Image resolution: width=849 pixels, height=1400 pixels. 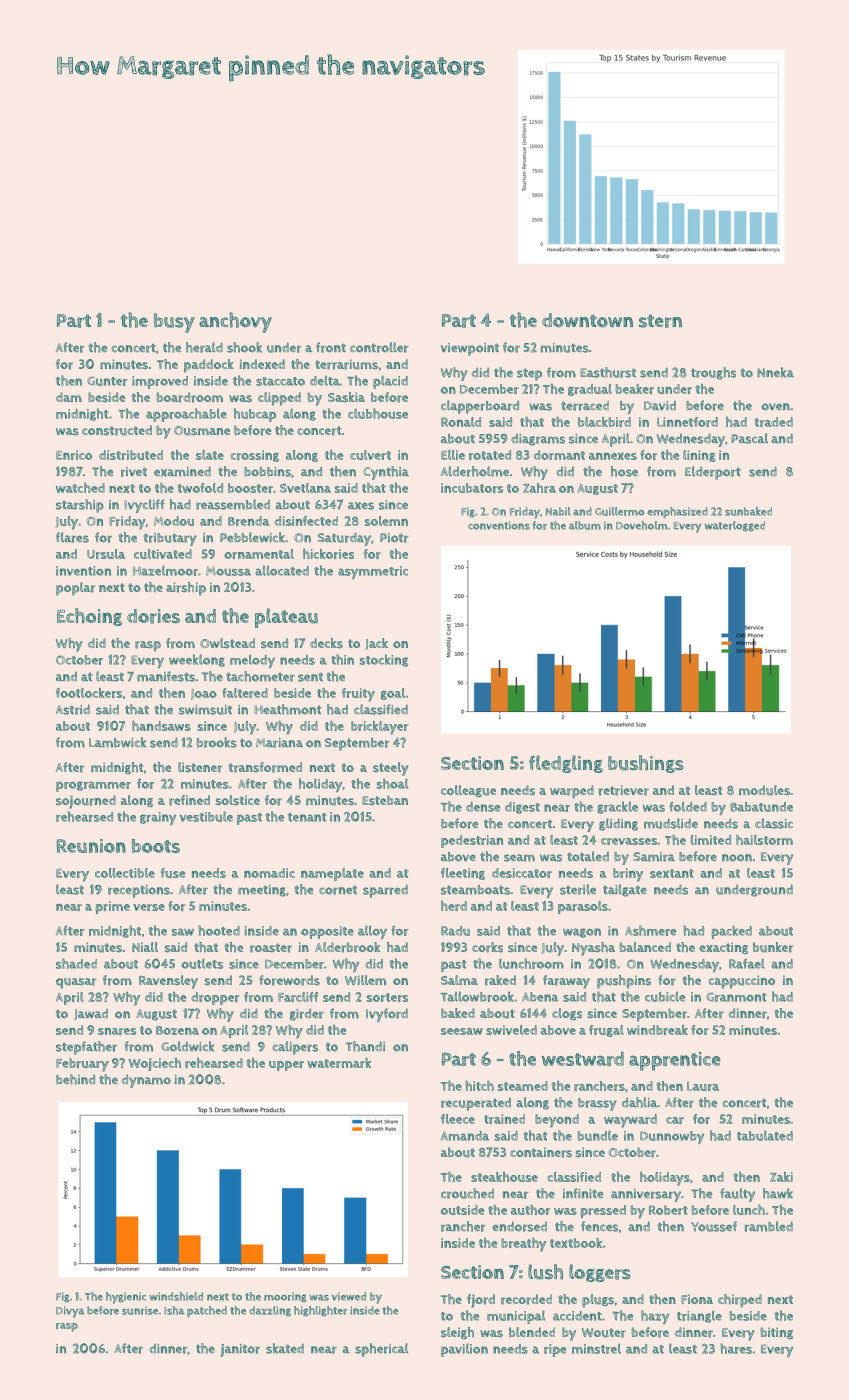 I want to click on Nneka, so click(x=775, y=372).
